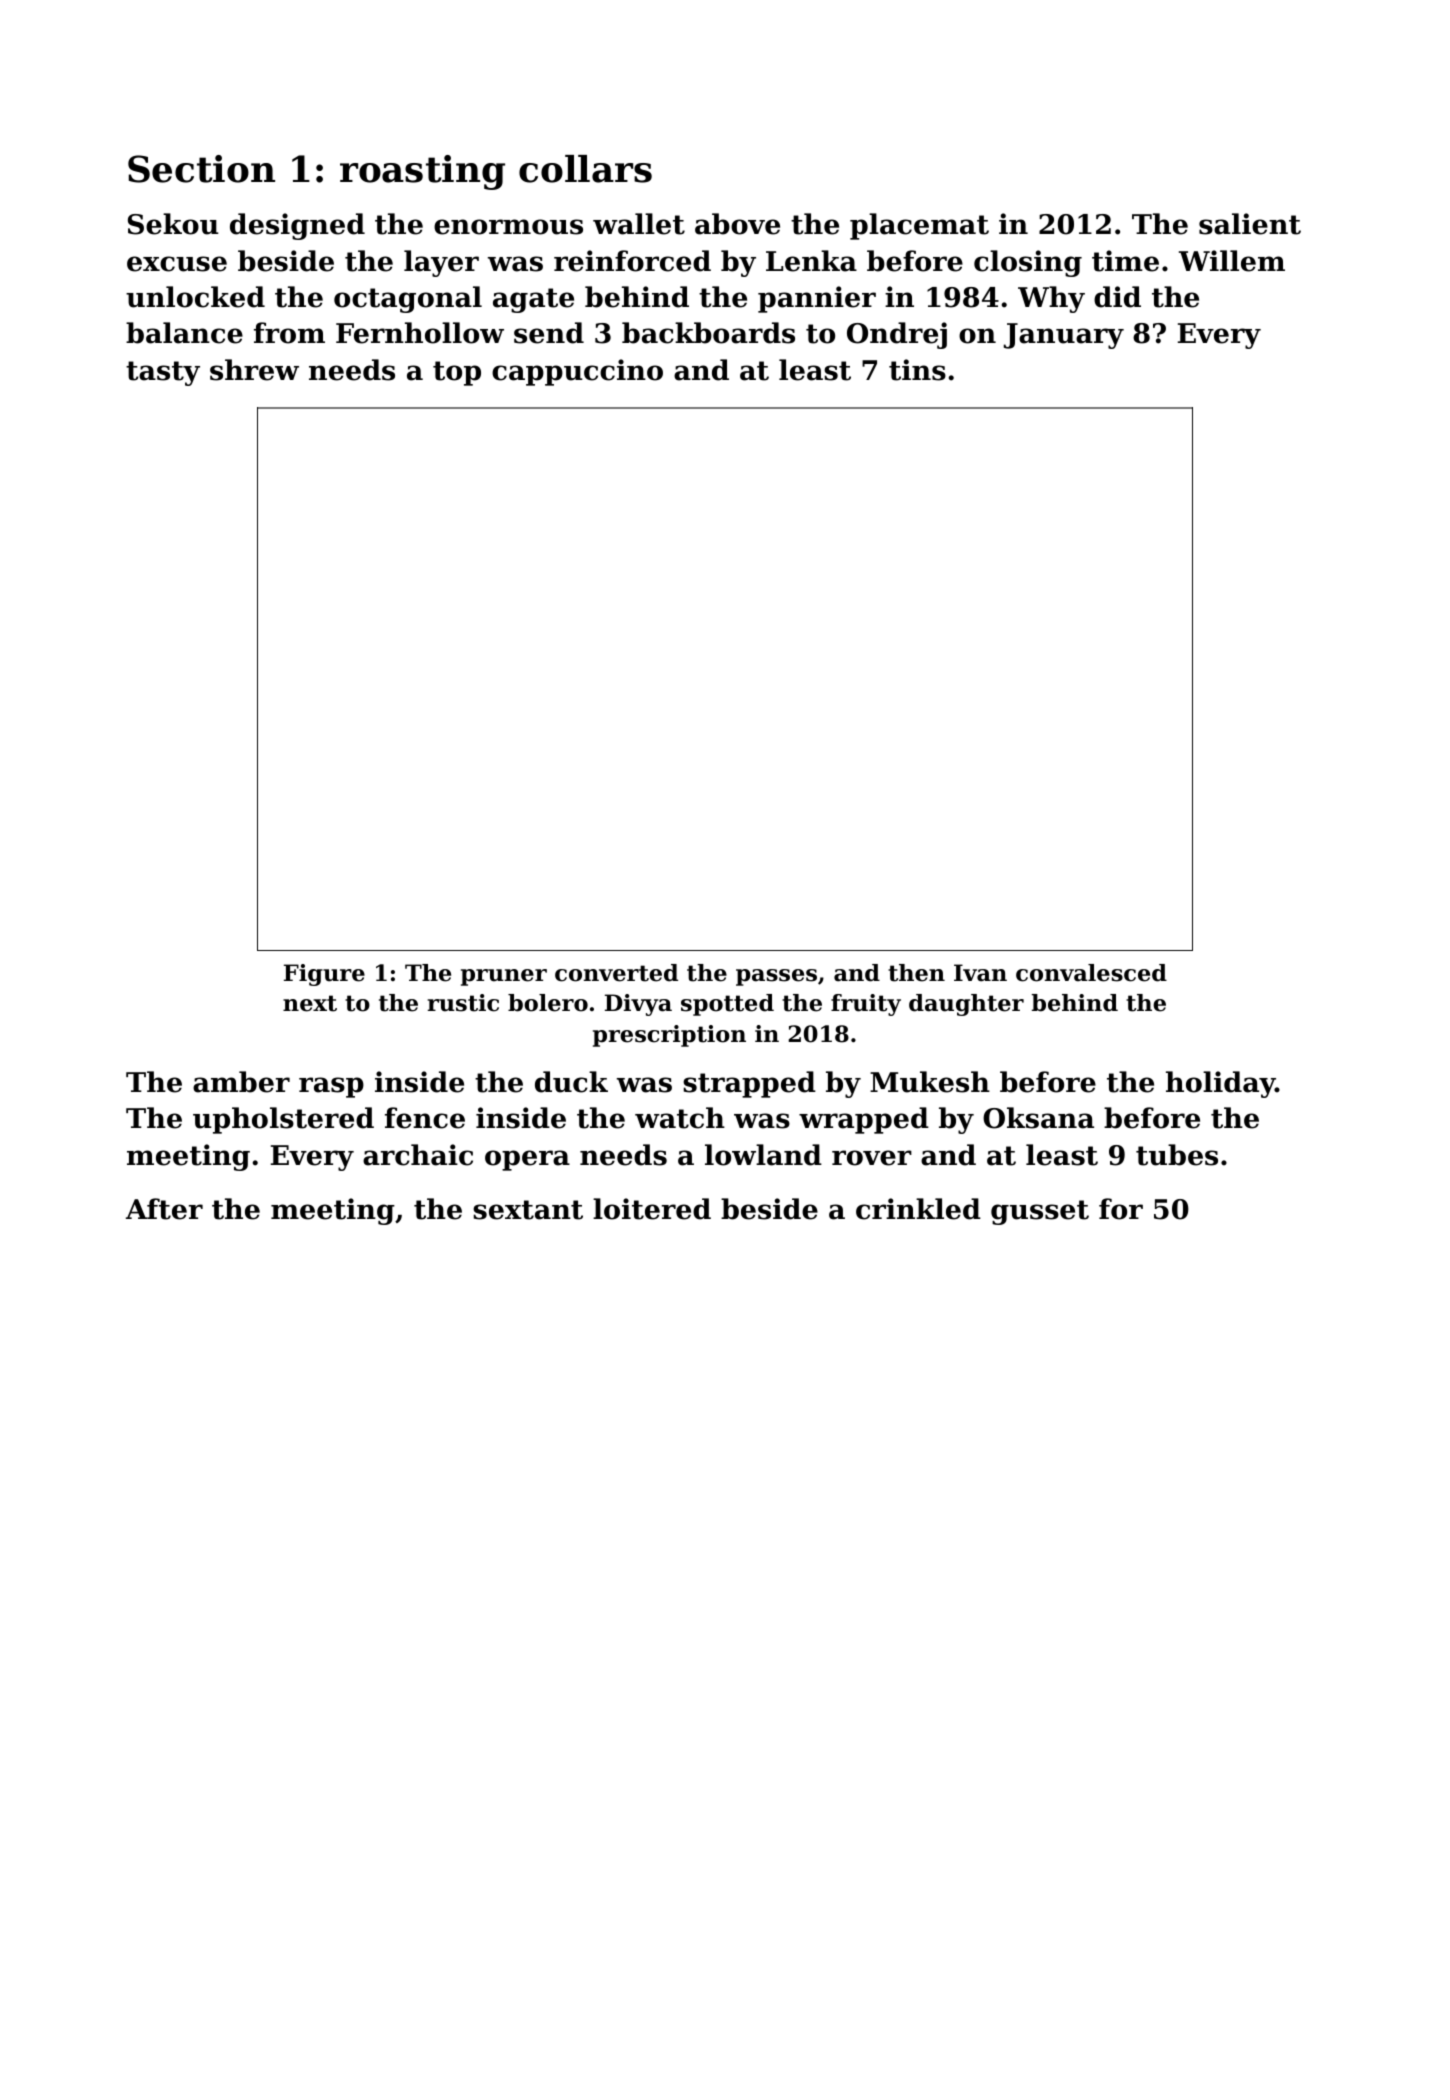 The height and width of the document is (2100, 1450). What do you see at coordinates (241, 1082) in the document?
I see `amber` at bounding box center [241, 1082].
